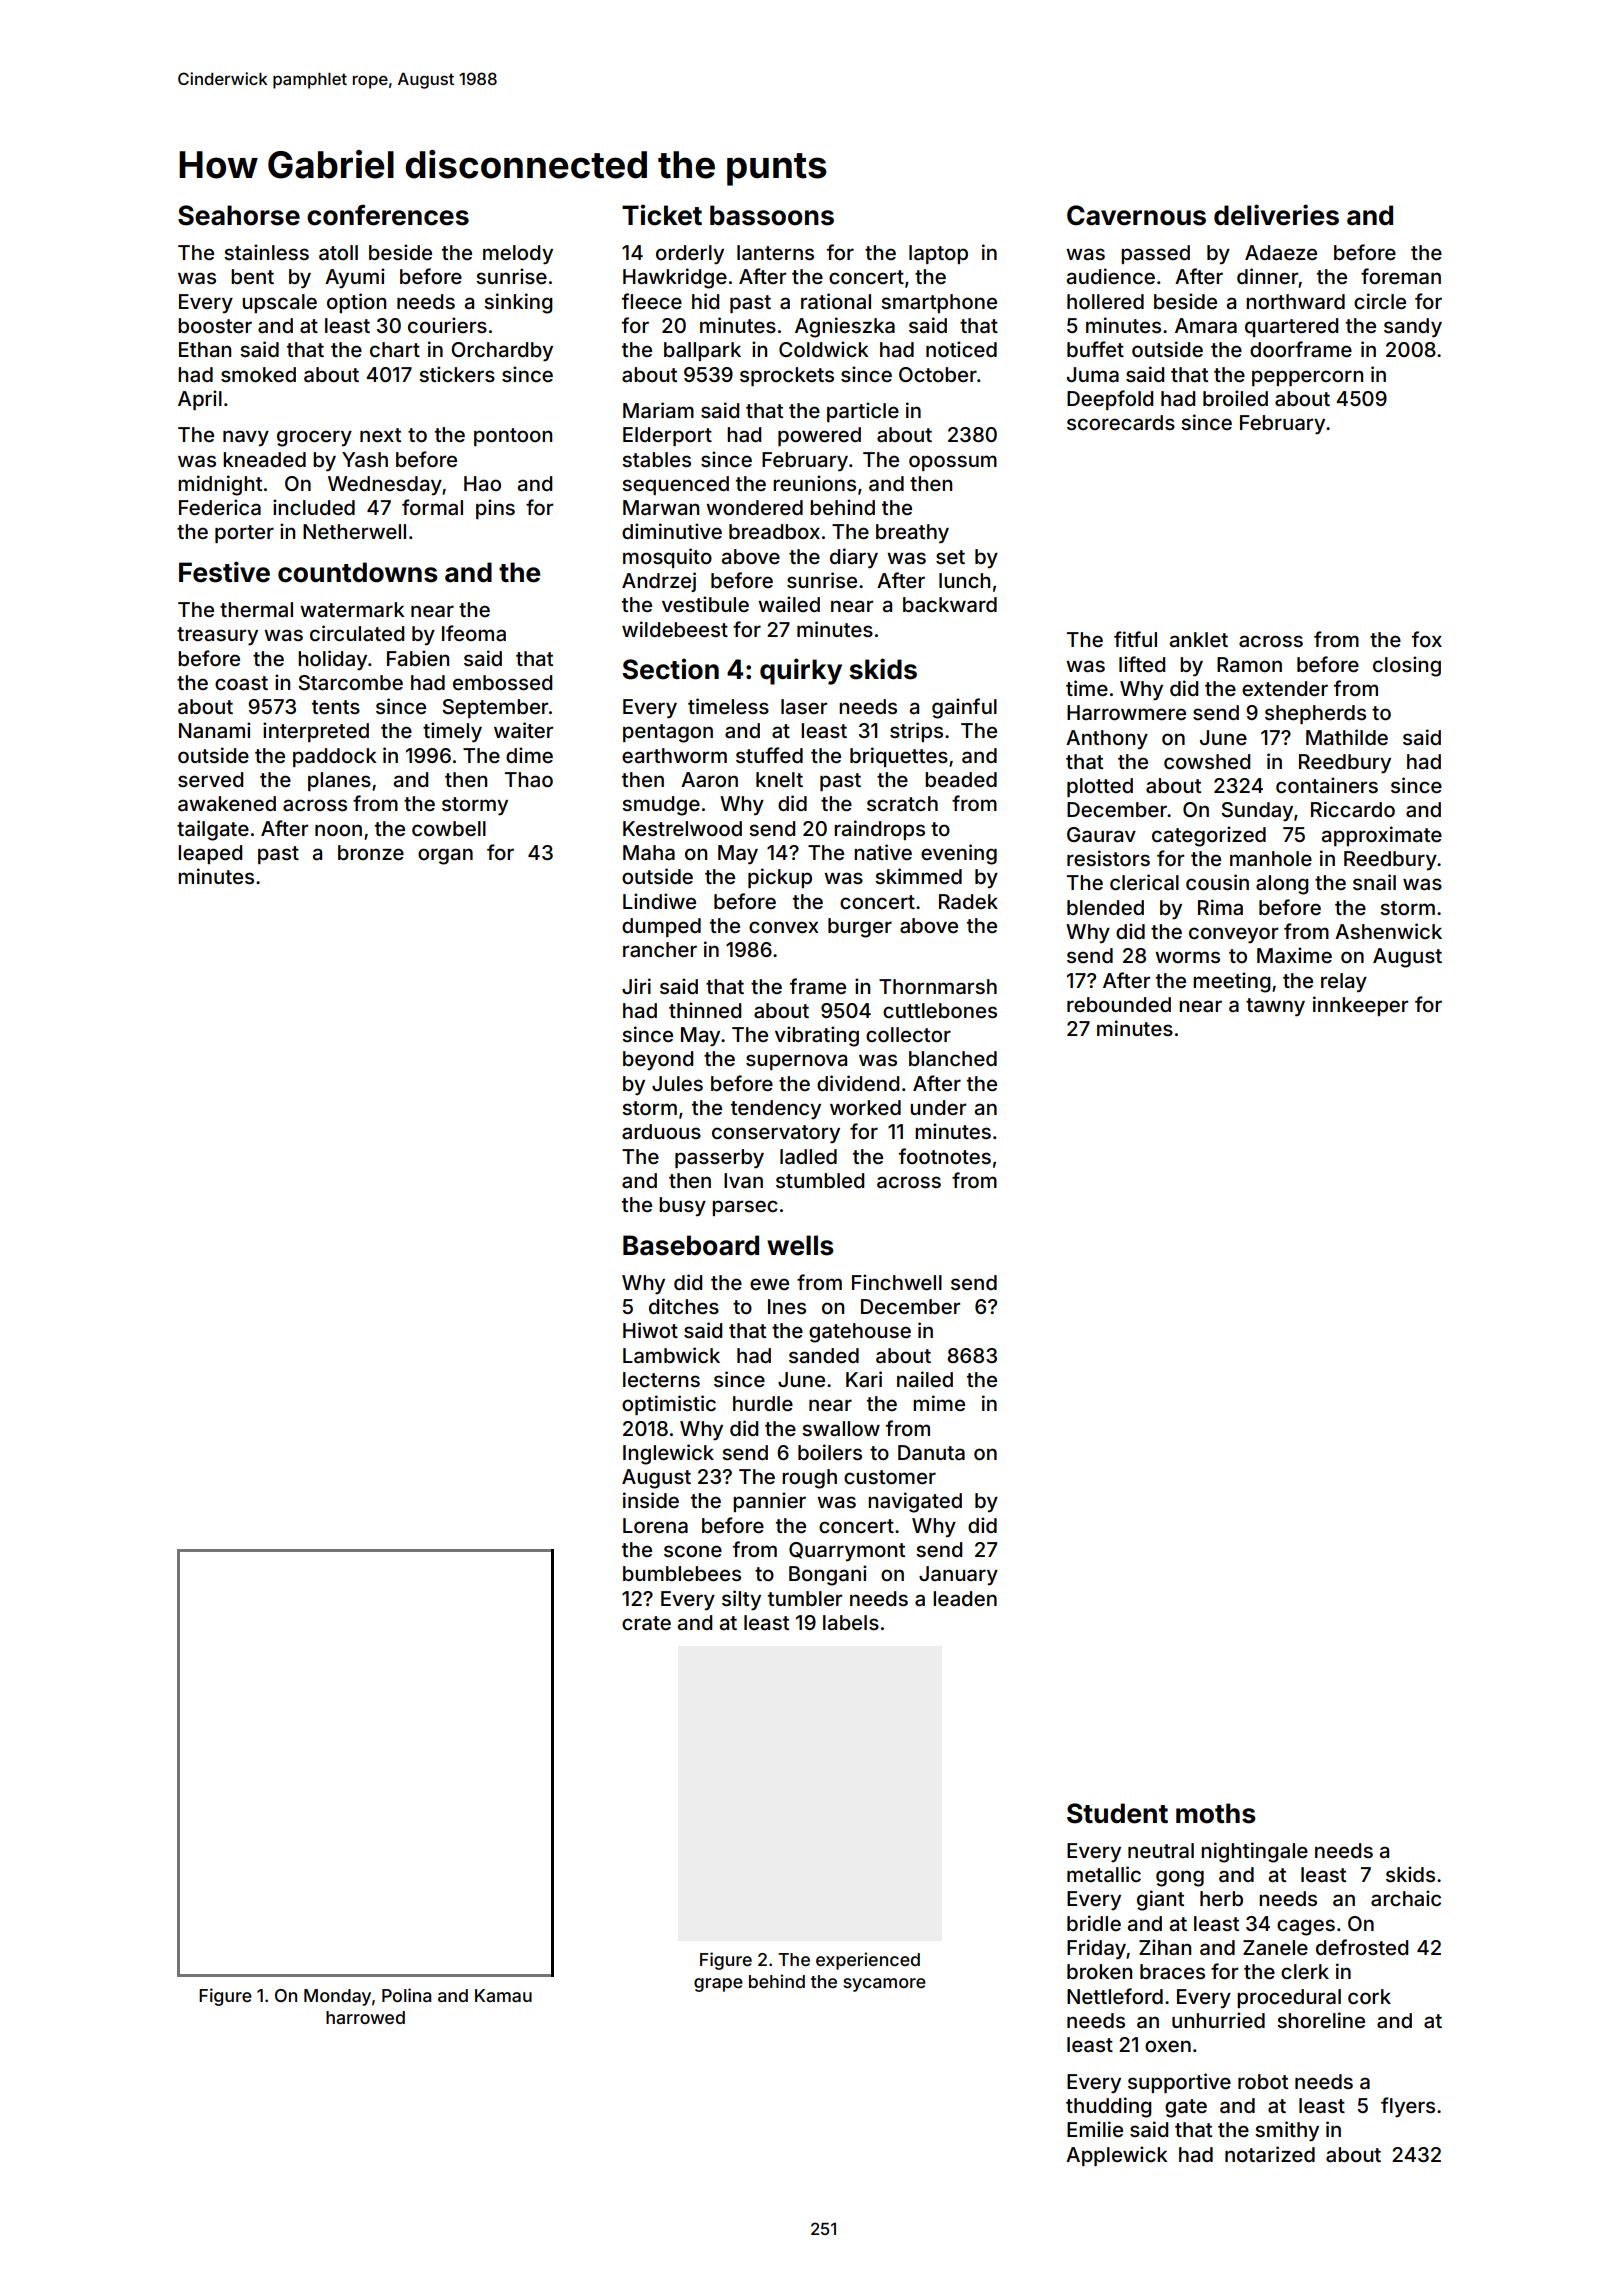 The width and height of the screenshot is (1620, 2292). I want to click on arduous, so click(661, 1131).
